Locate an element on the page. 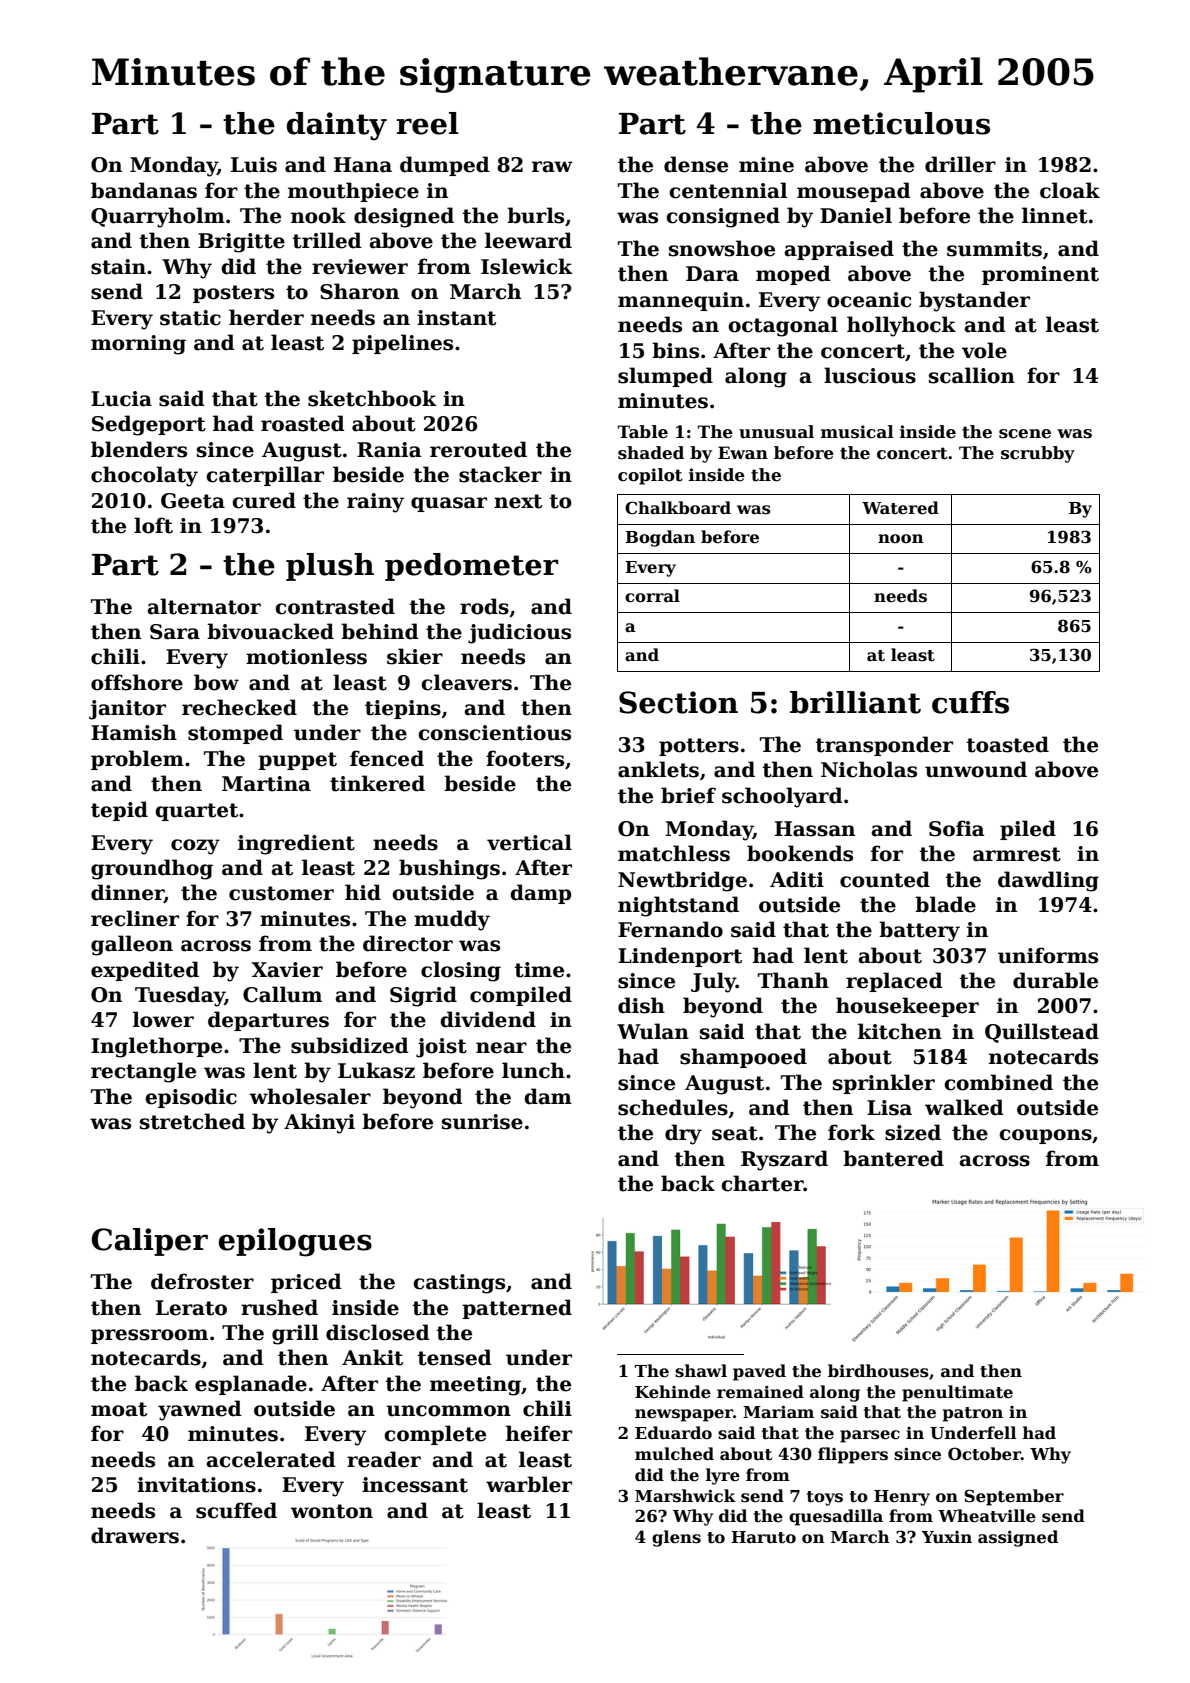  noon is located at coordinates (901, 538).
